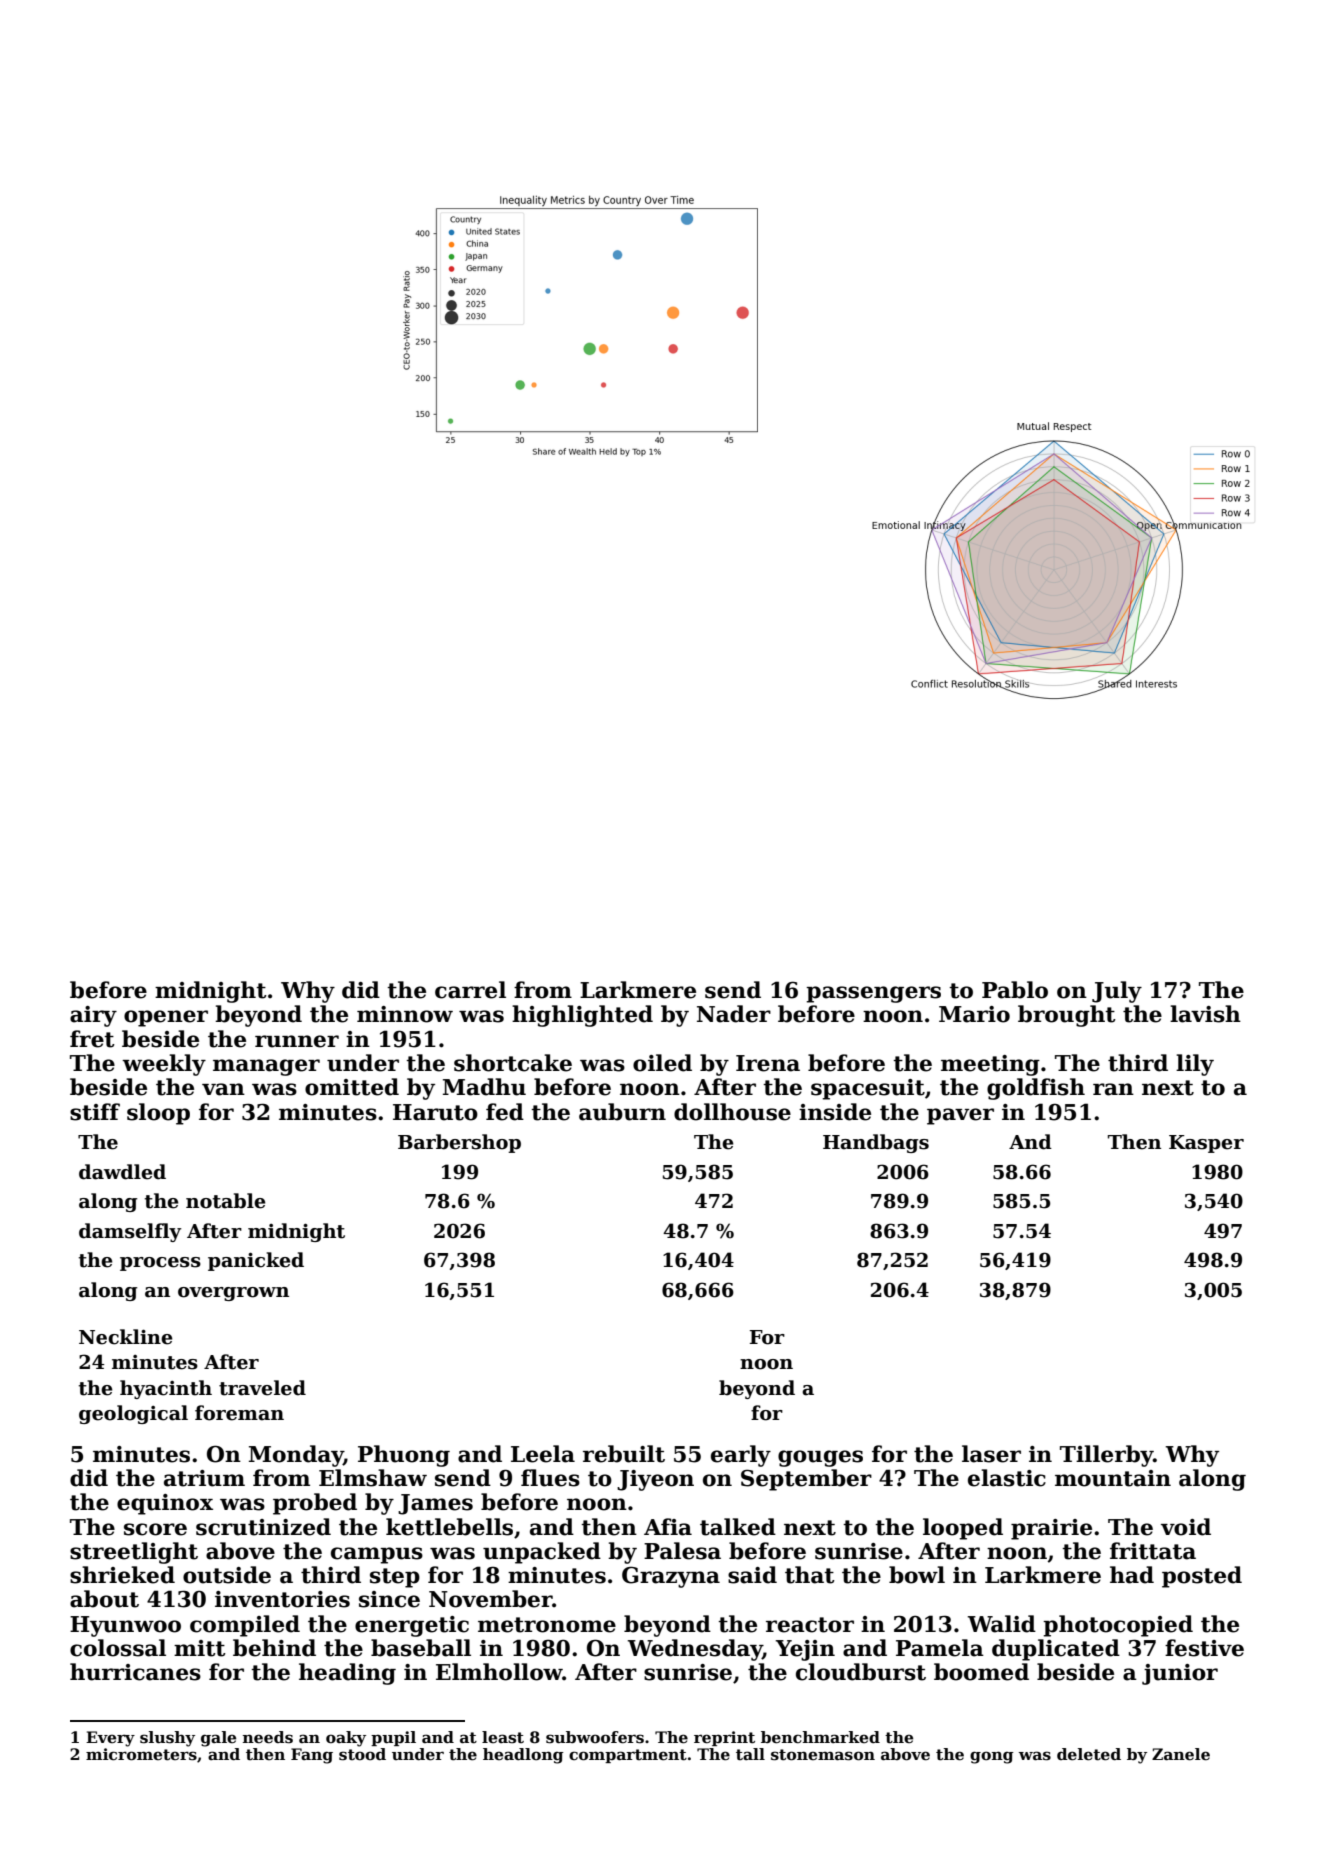 Image resolution: width=1322 pixels, height=1870 pixels. I want to click on rebuilt, so click(624, 1454).
